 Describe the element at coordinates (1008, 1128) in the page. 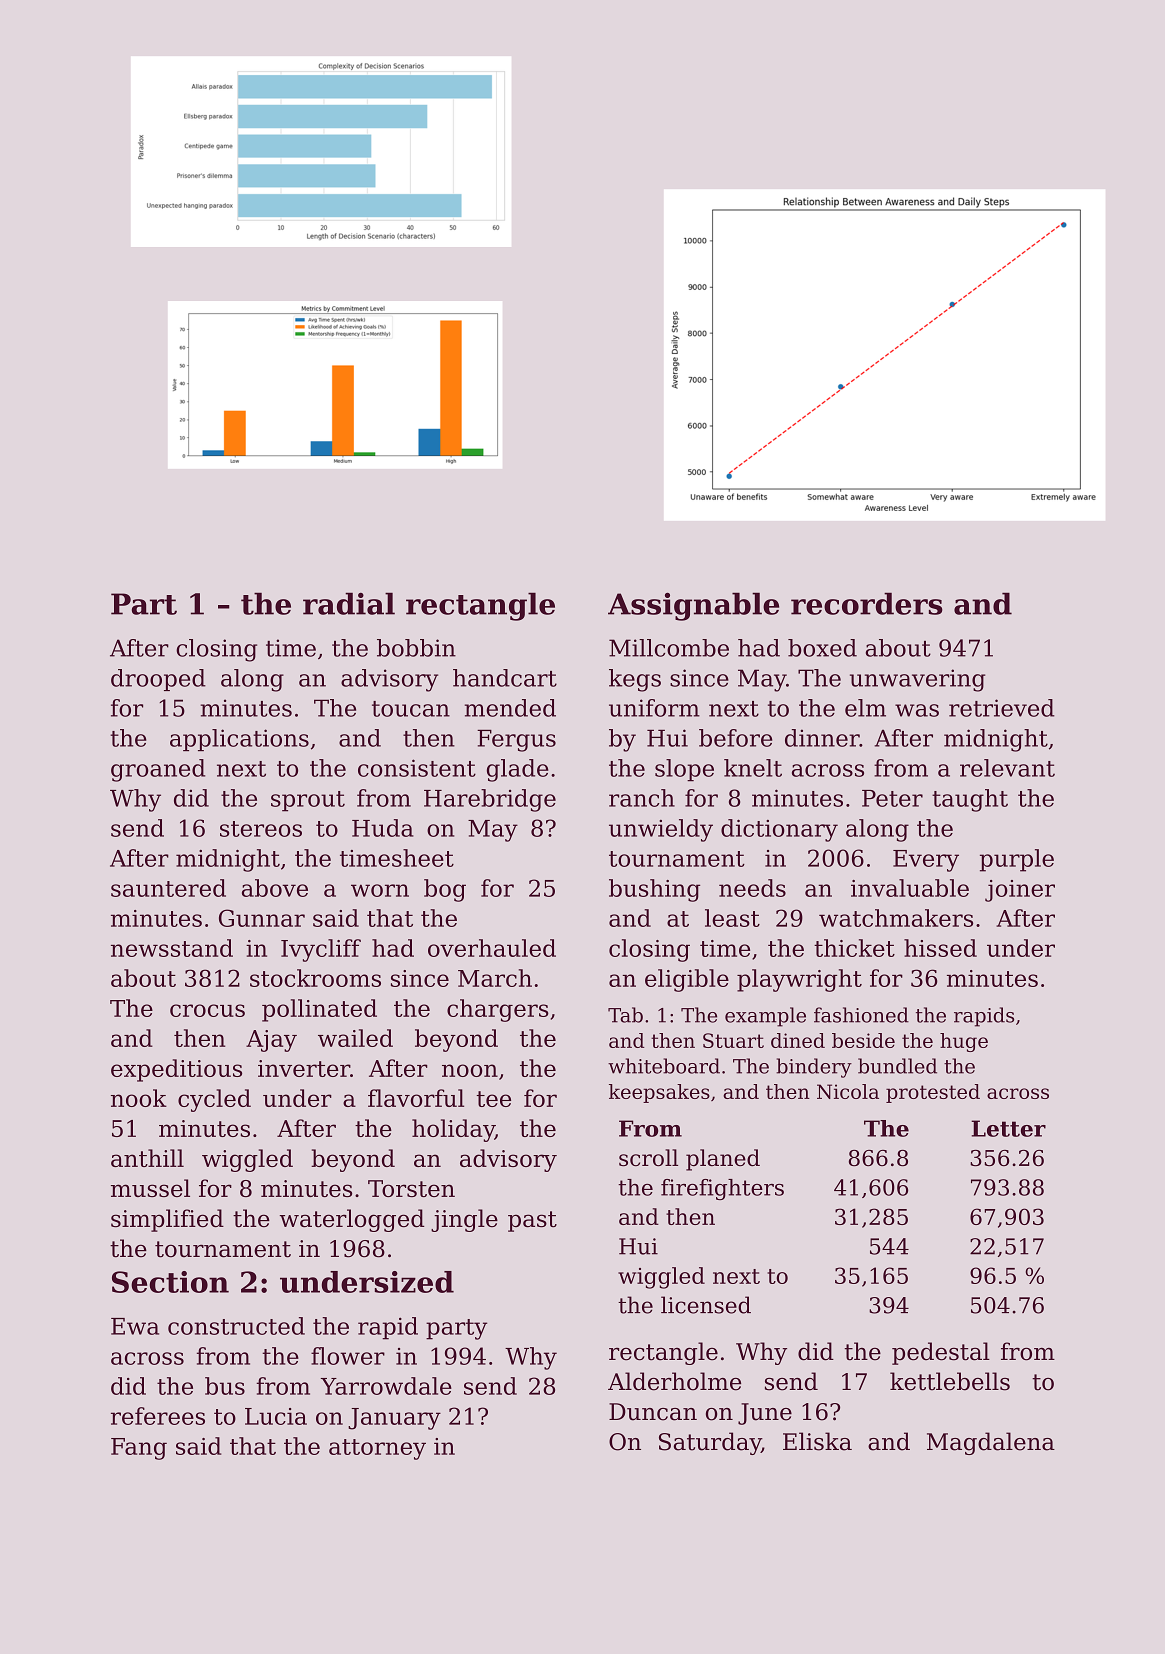

I see `Letter` at that location.
